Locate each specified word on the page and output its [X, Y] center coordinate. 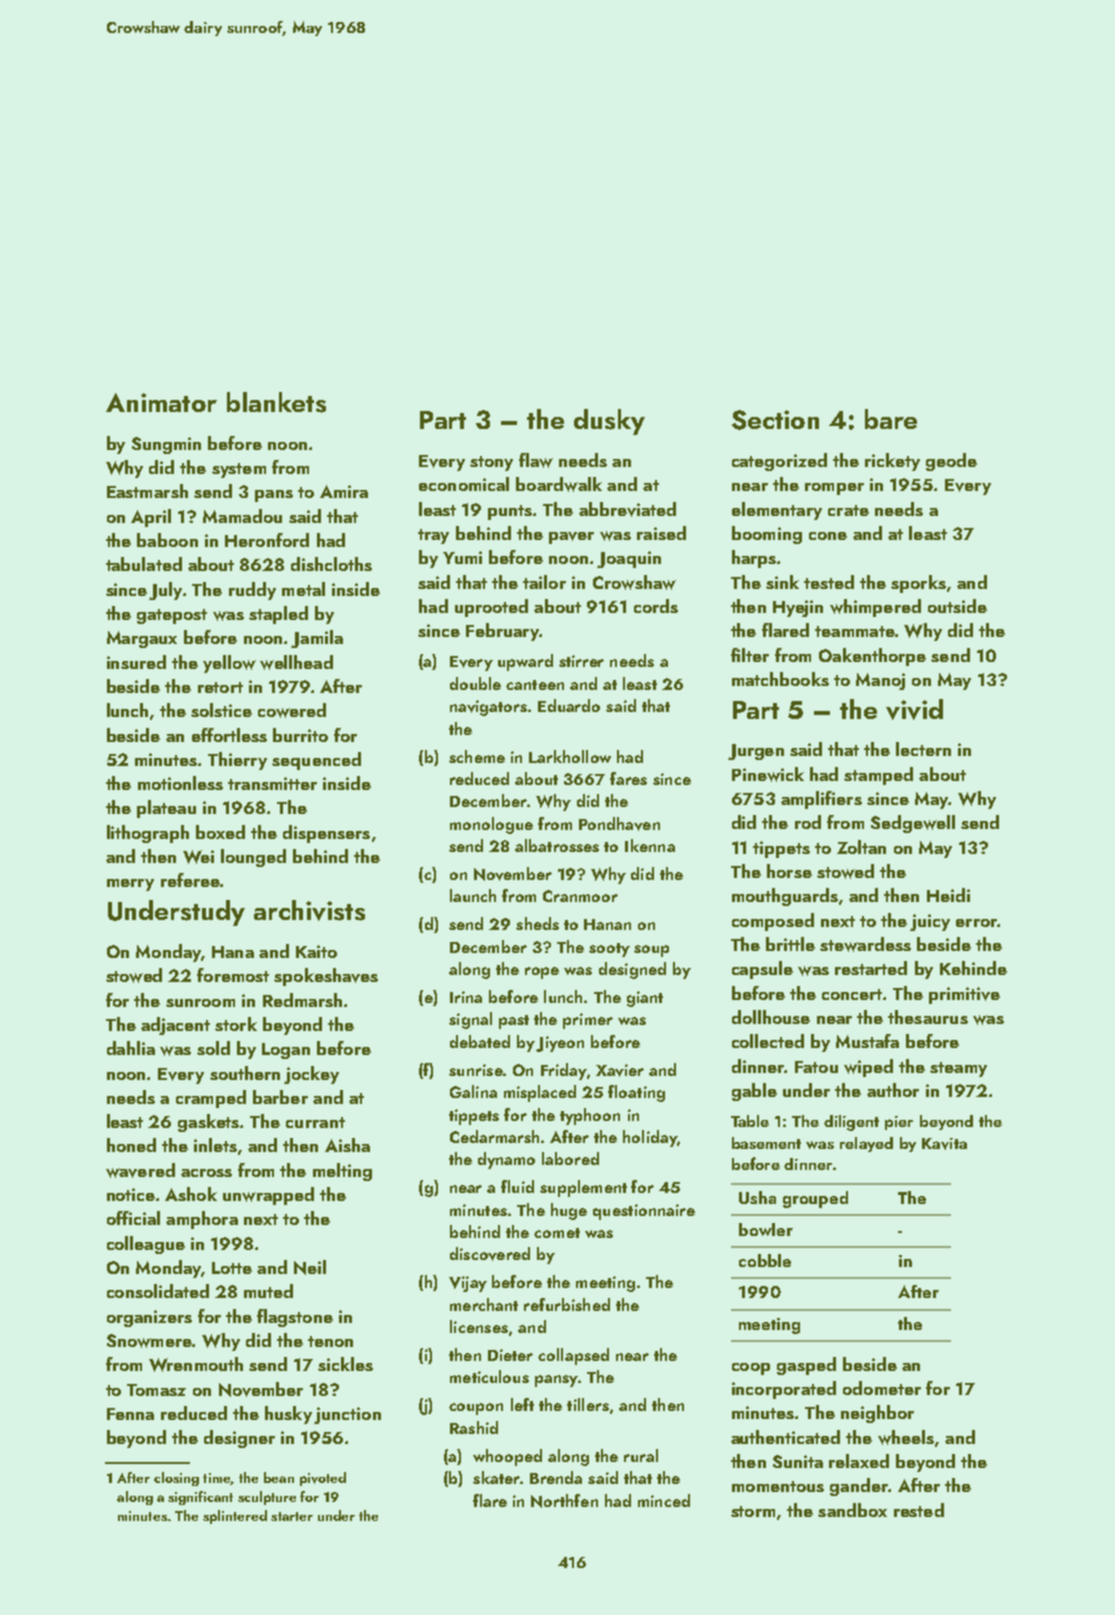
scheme [477, 756]
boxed [220, 832]
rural [641, 1455]
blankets [276, 402]
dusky [609, 422]
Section [775, 420]
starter [292, 1516]
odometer [882, 1388]
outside [957, 606]
